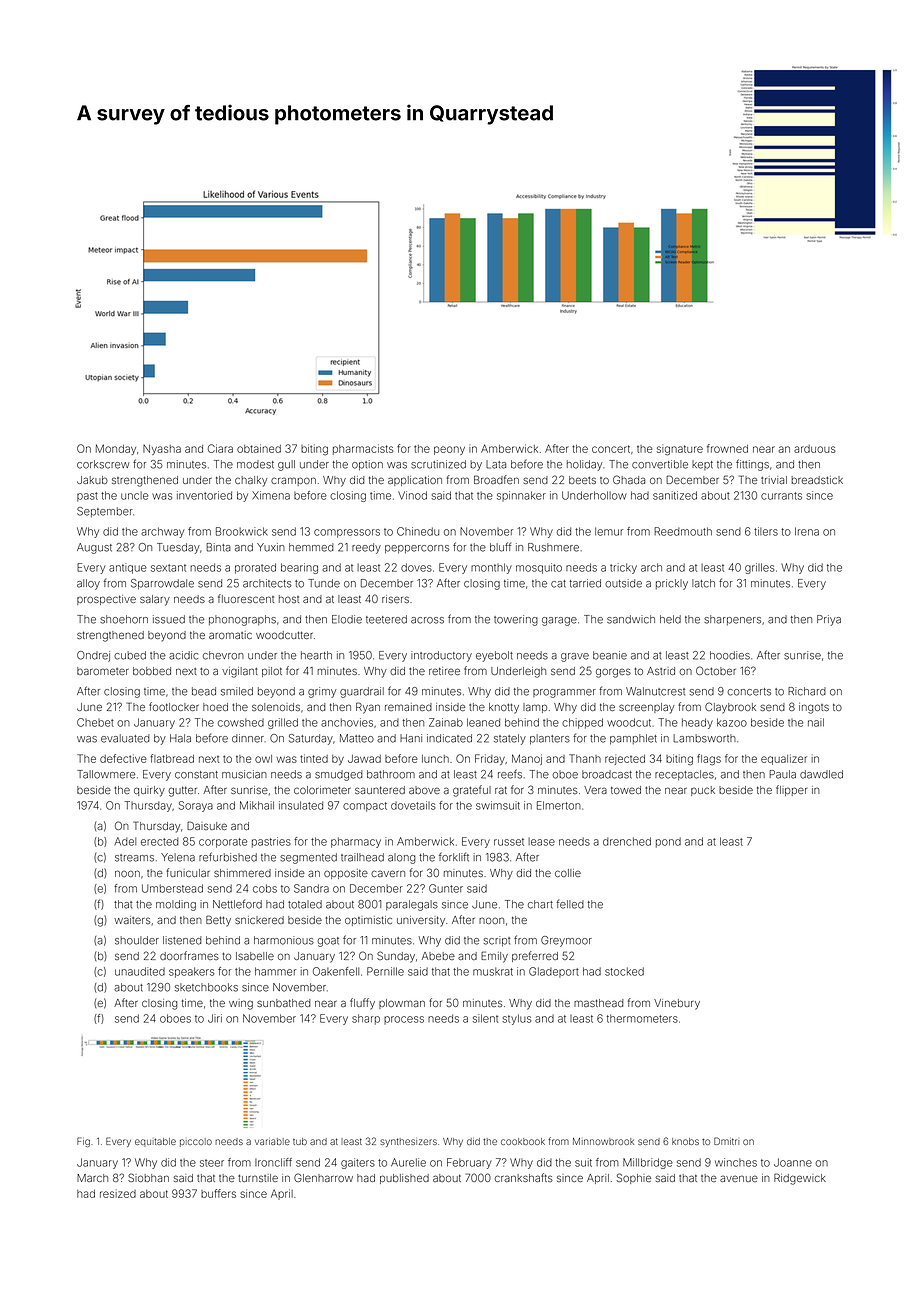 The width and height of the screenshot is (924, 1308). I want to click on flipper, so click(791, 790).
